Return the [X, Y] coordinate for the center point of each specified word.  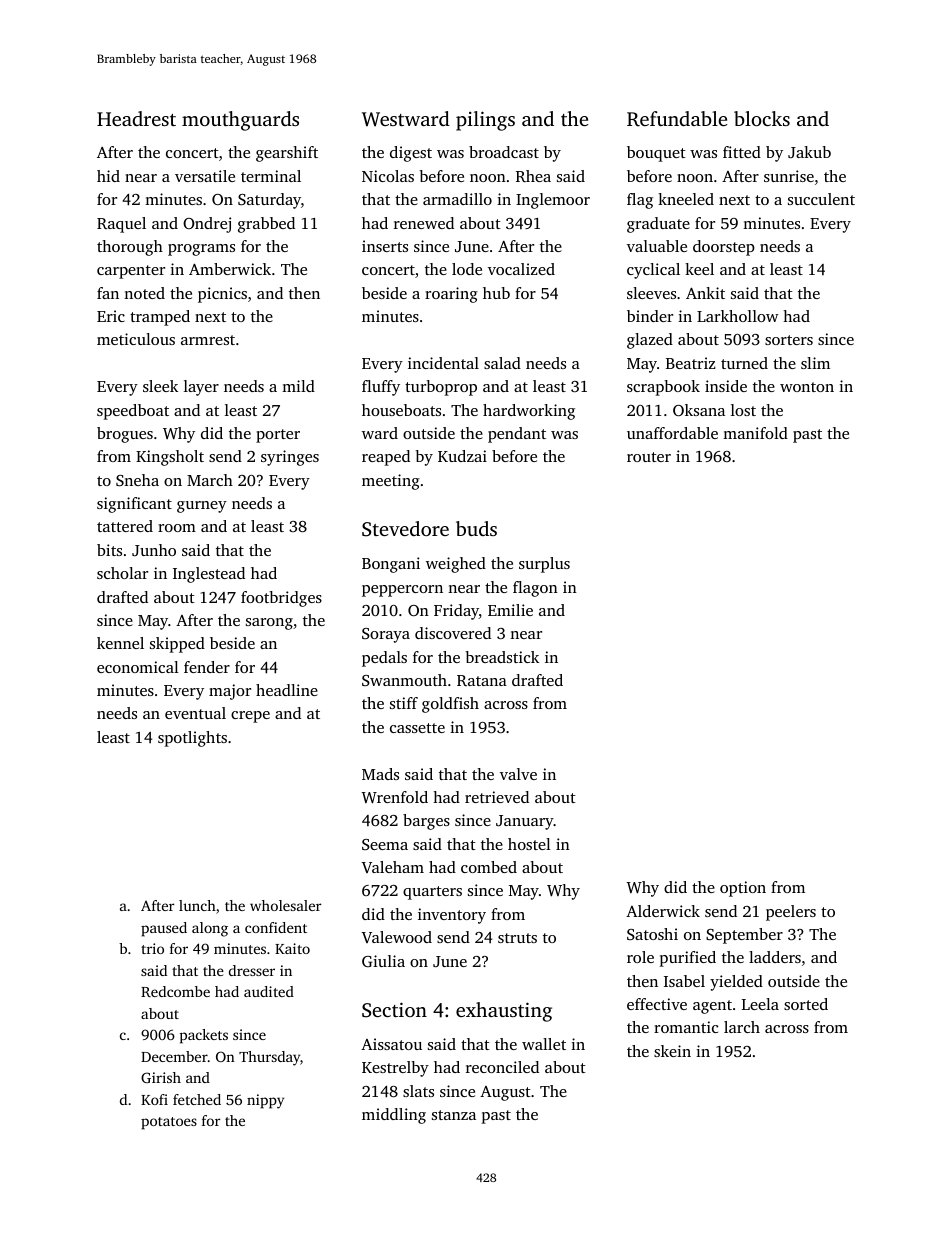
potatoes [169, 1123]
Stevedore [405, 529]
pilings [485, 121]
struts [517, 938]
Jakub [809, 152]
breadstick [502, 657]
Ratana [482, 680]
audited [269, 991]
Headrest [136, 118]
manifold [755, 433]
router [649, 457]
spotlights [192, 739]
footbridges [281, 599]
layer [201, 388]
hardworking [529, 412]
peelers [791, 913]
